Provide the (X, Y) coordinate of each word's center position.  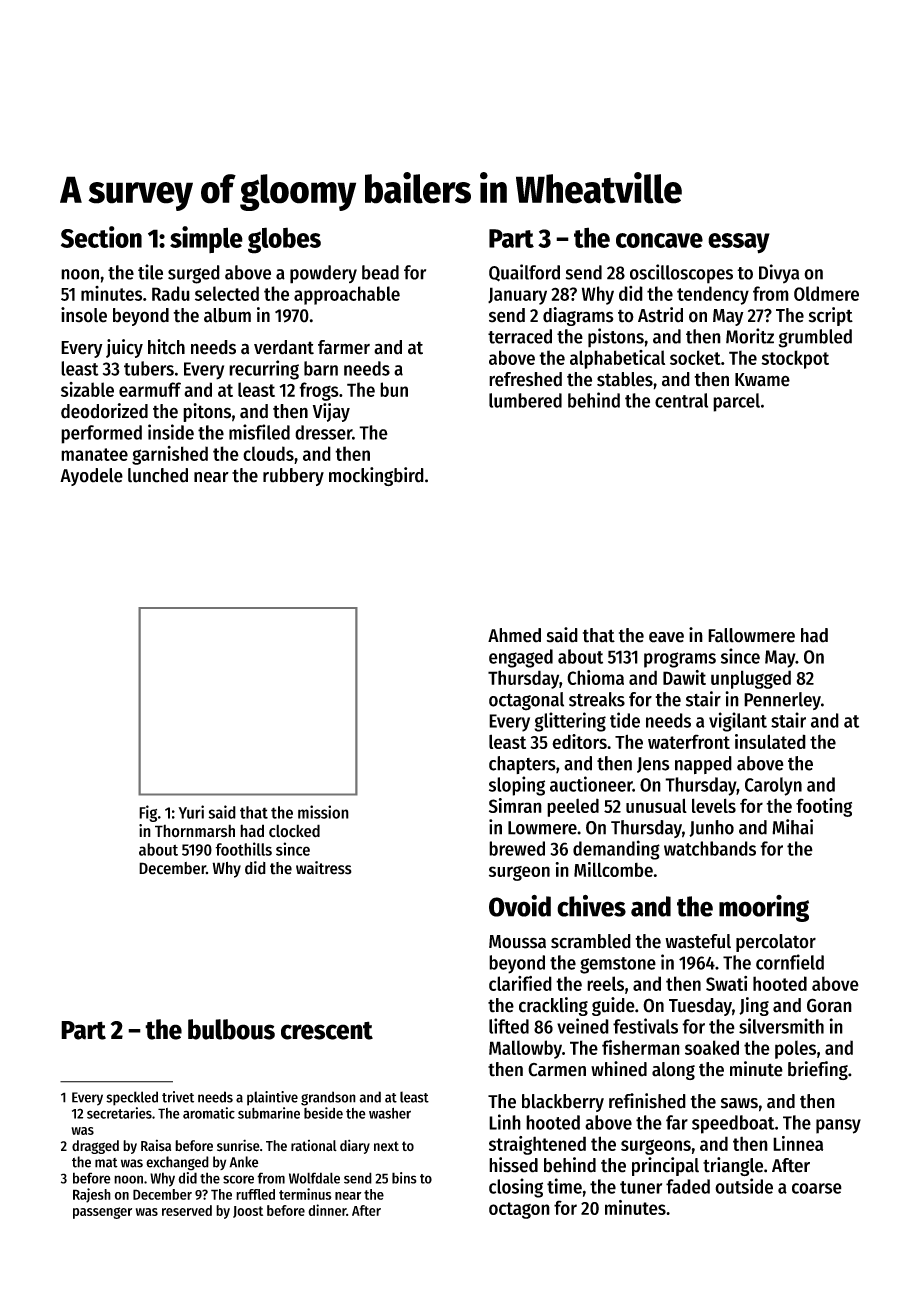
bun (394, 389)
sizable (87, 389)
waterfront (689, 741)
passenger (102, 1213)
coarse (817, 1188)
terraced (520, 336)
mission (323, 812)
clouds (268, 453)
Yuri (191, 812)
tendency (713, 295)
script (831, 316)
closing (516, 1188)
